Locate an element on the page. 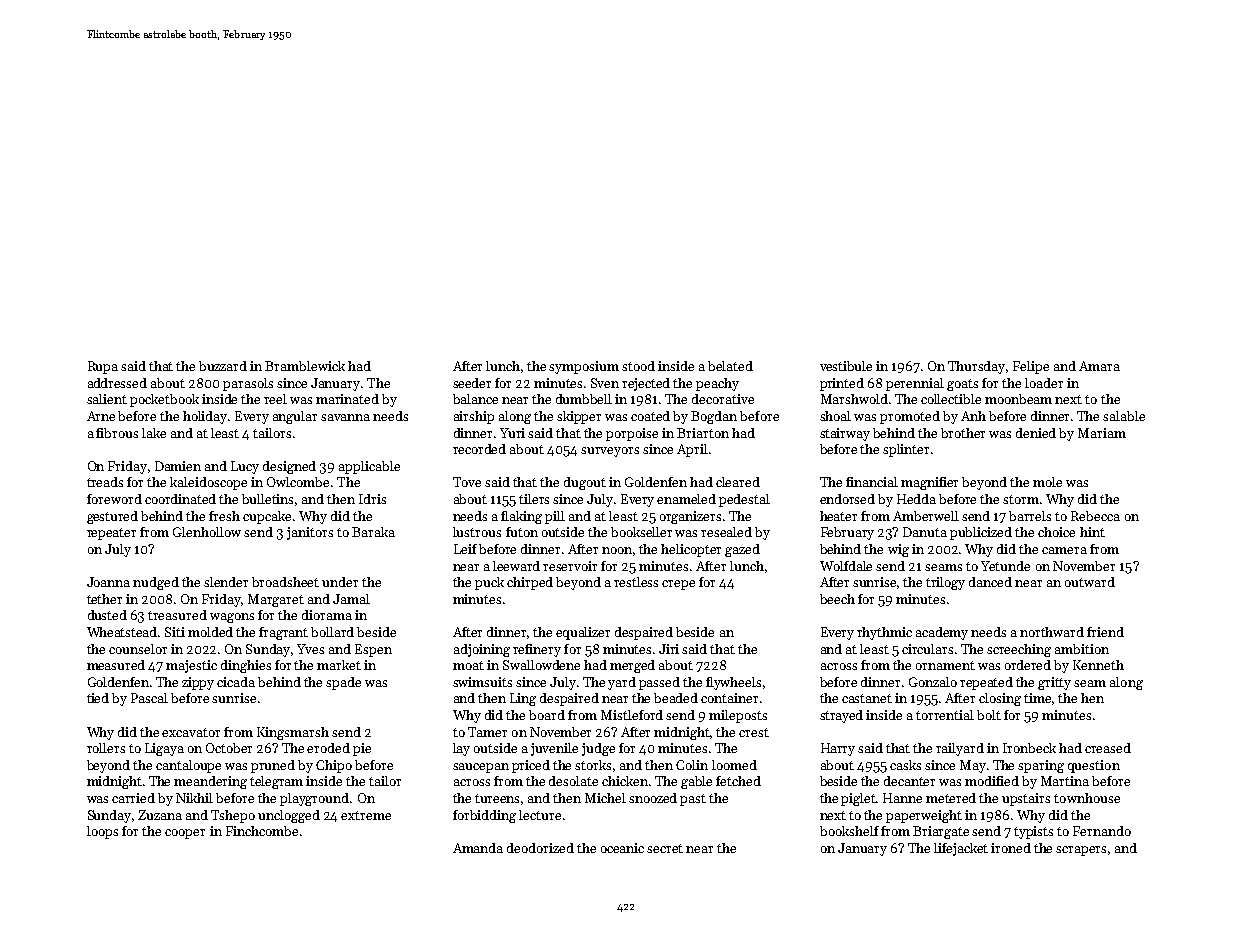 The height and width of the page is (952, 1233). Amanda is located at coordinates (478, 848).
